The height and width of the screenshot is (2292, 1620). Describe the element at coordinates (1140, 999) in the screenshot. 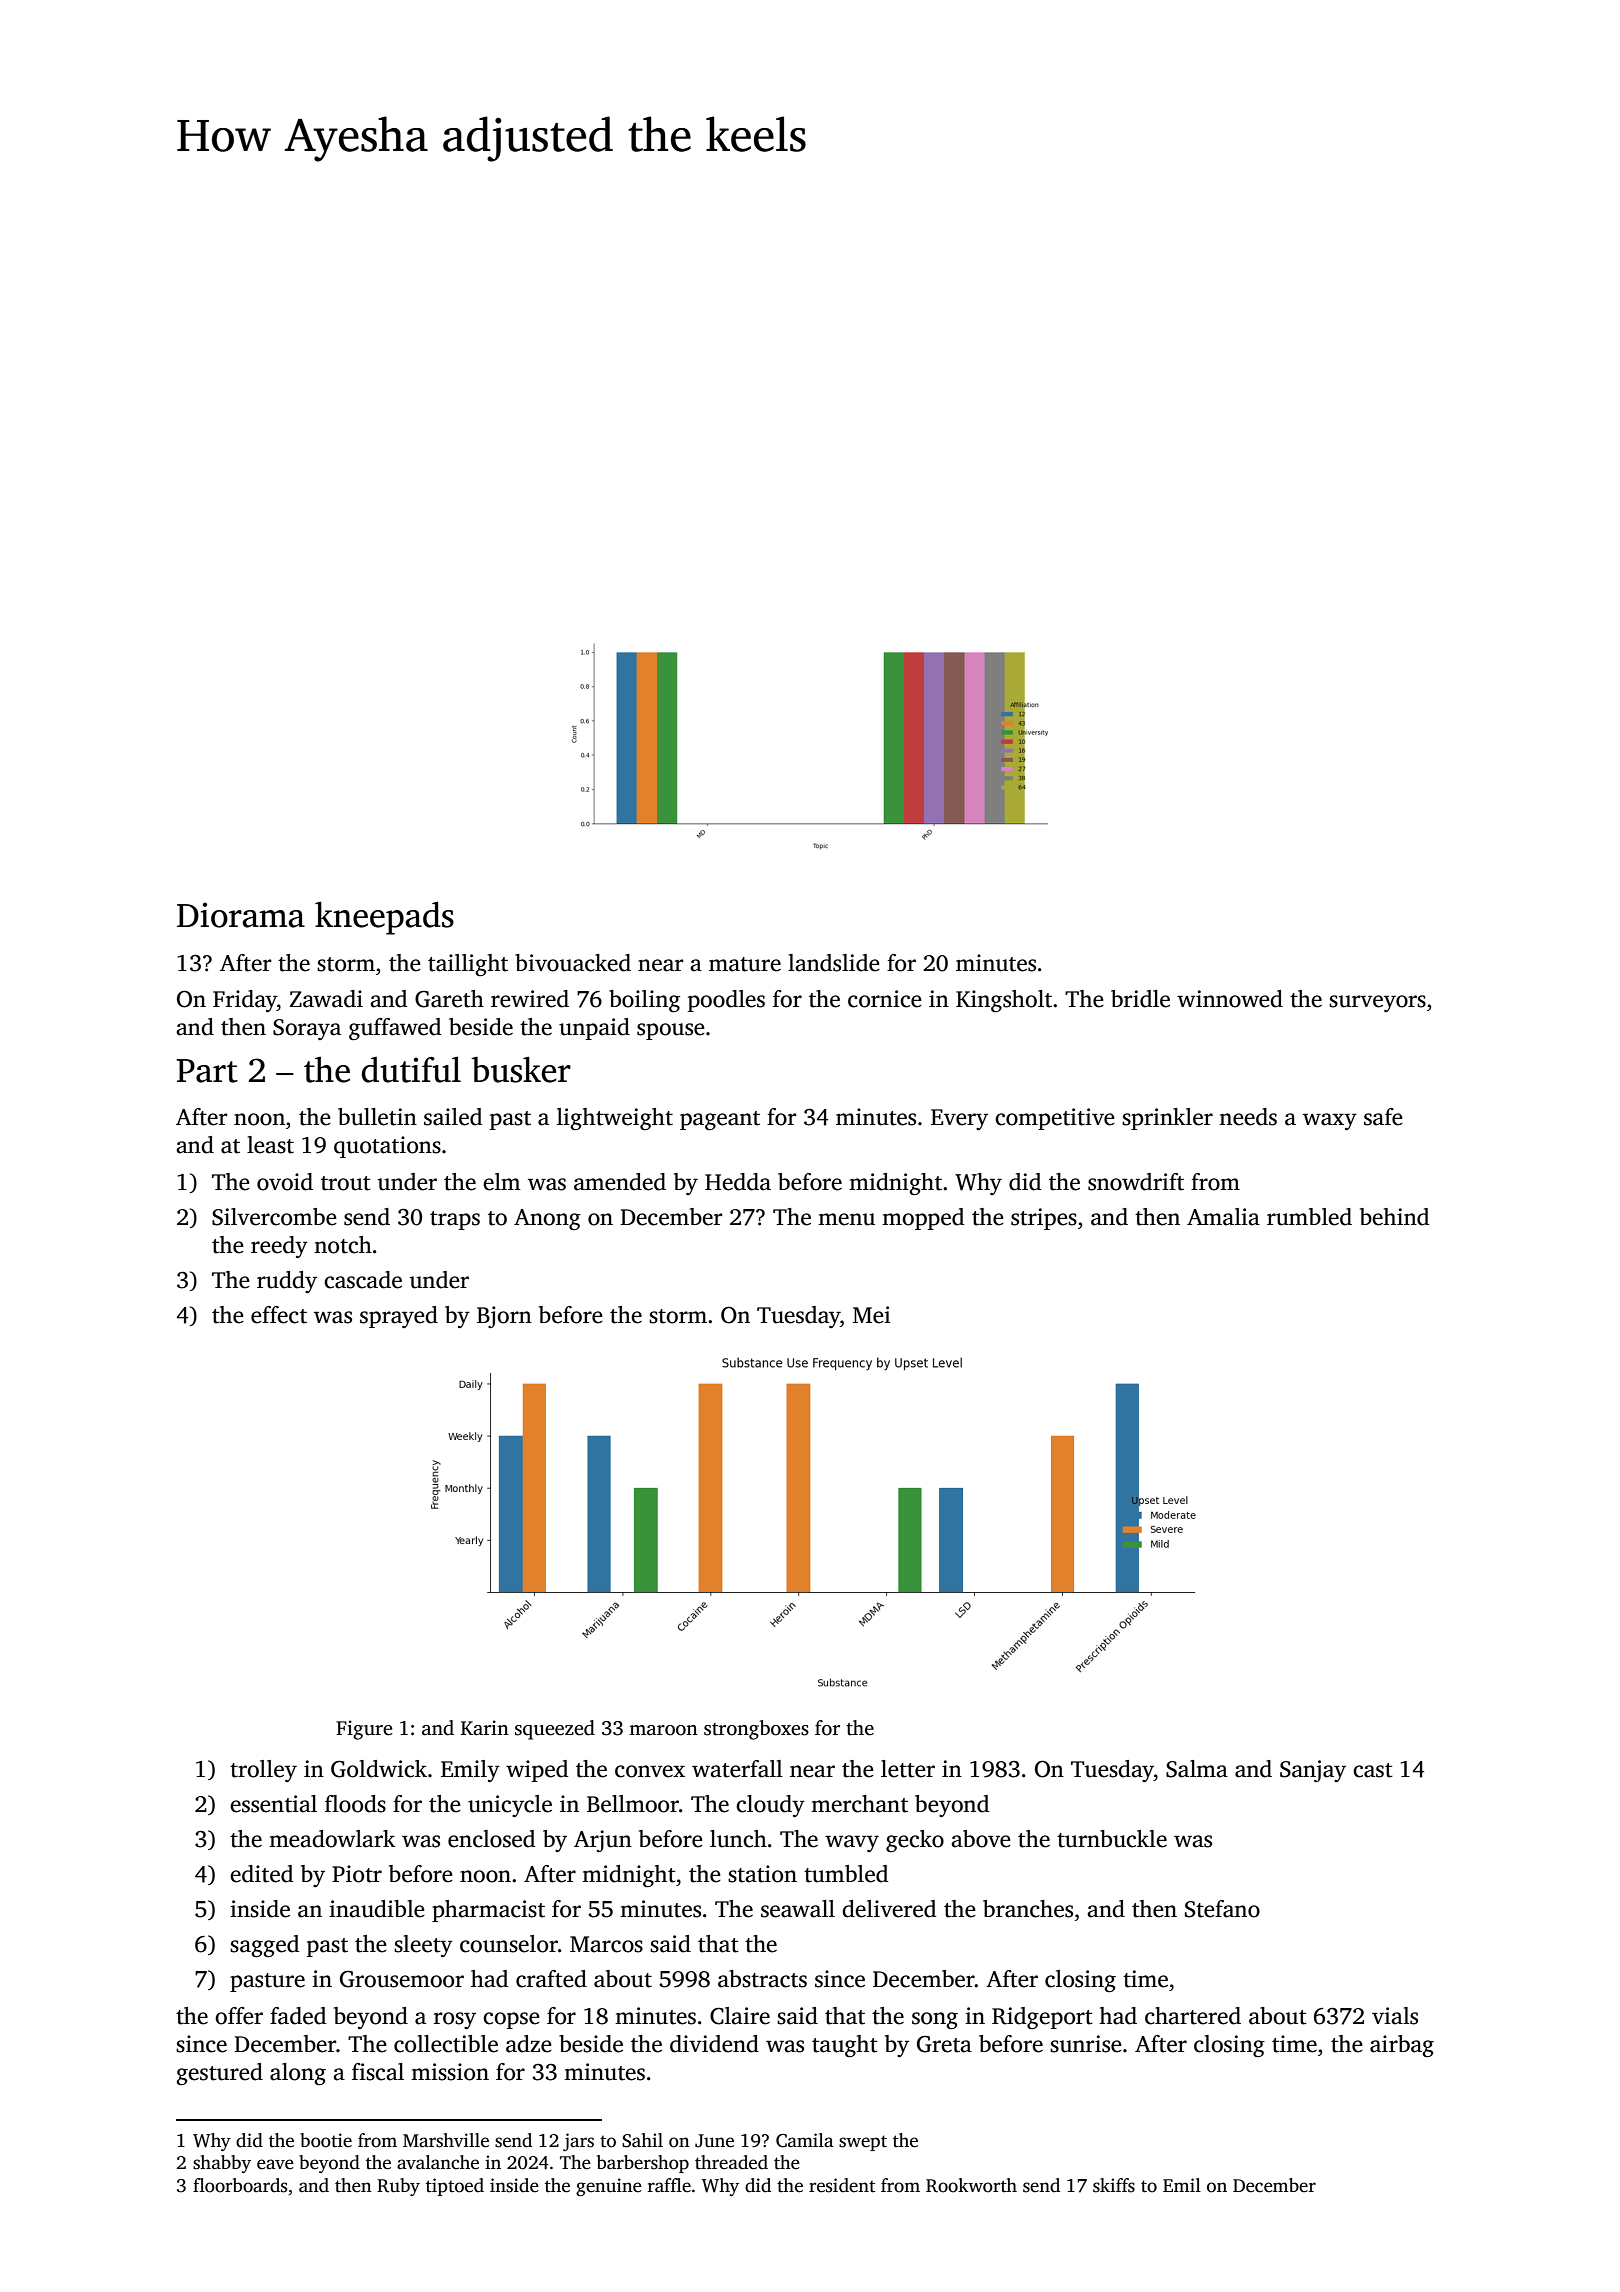

I see `bridle` at that location.
